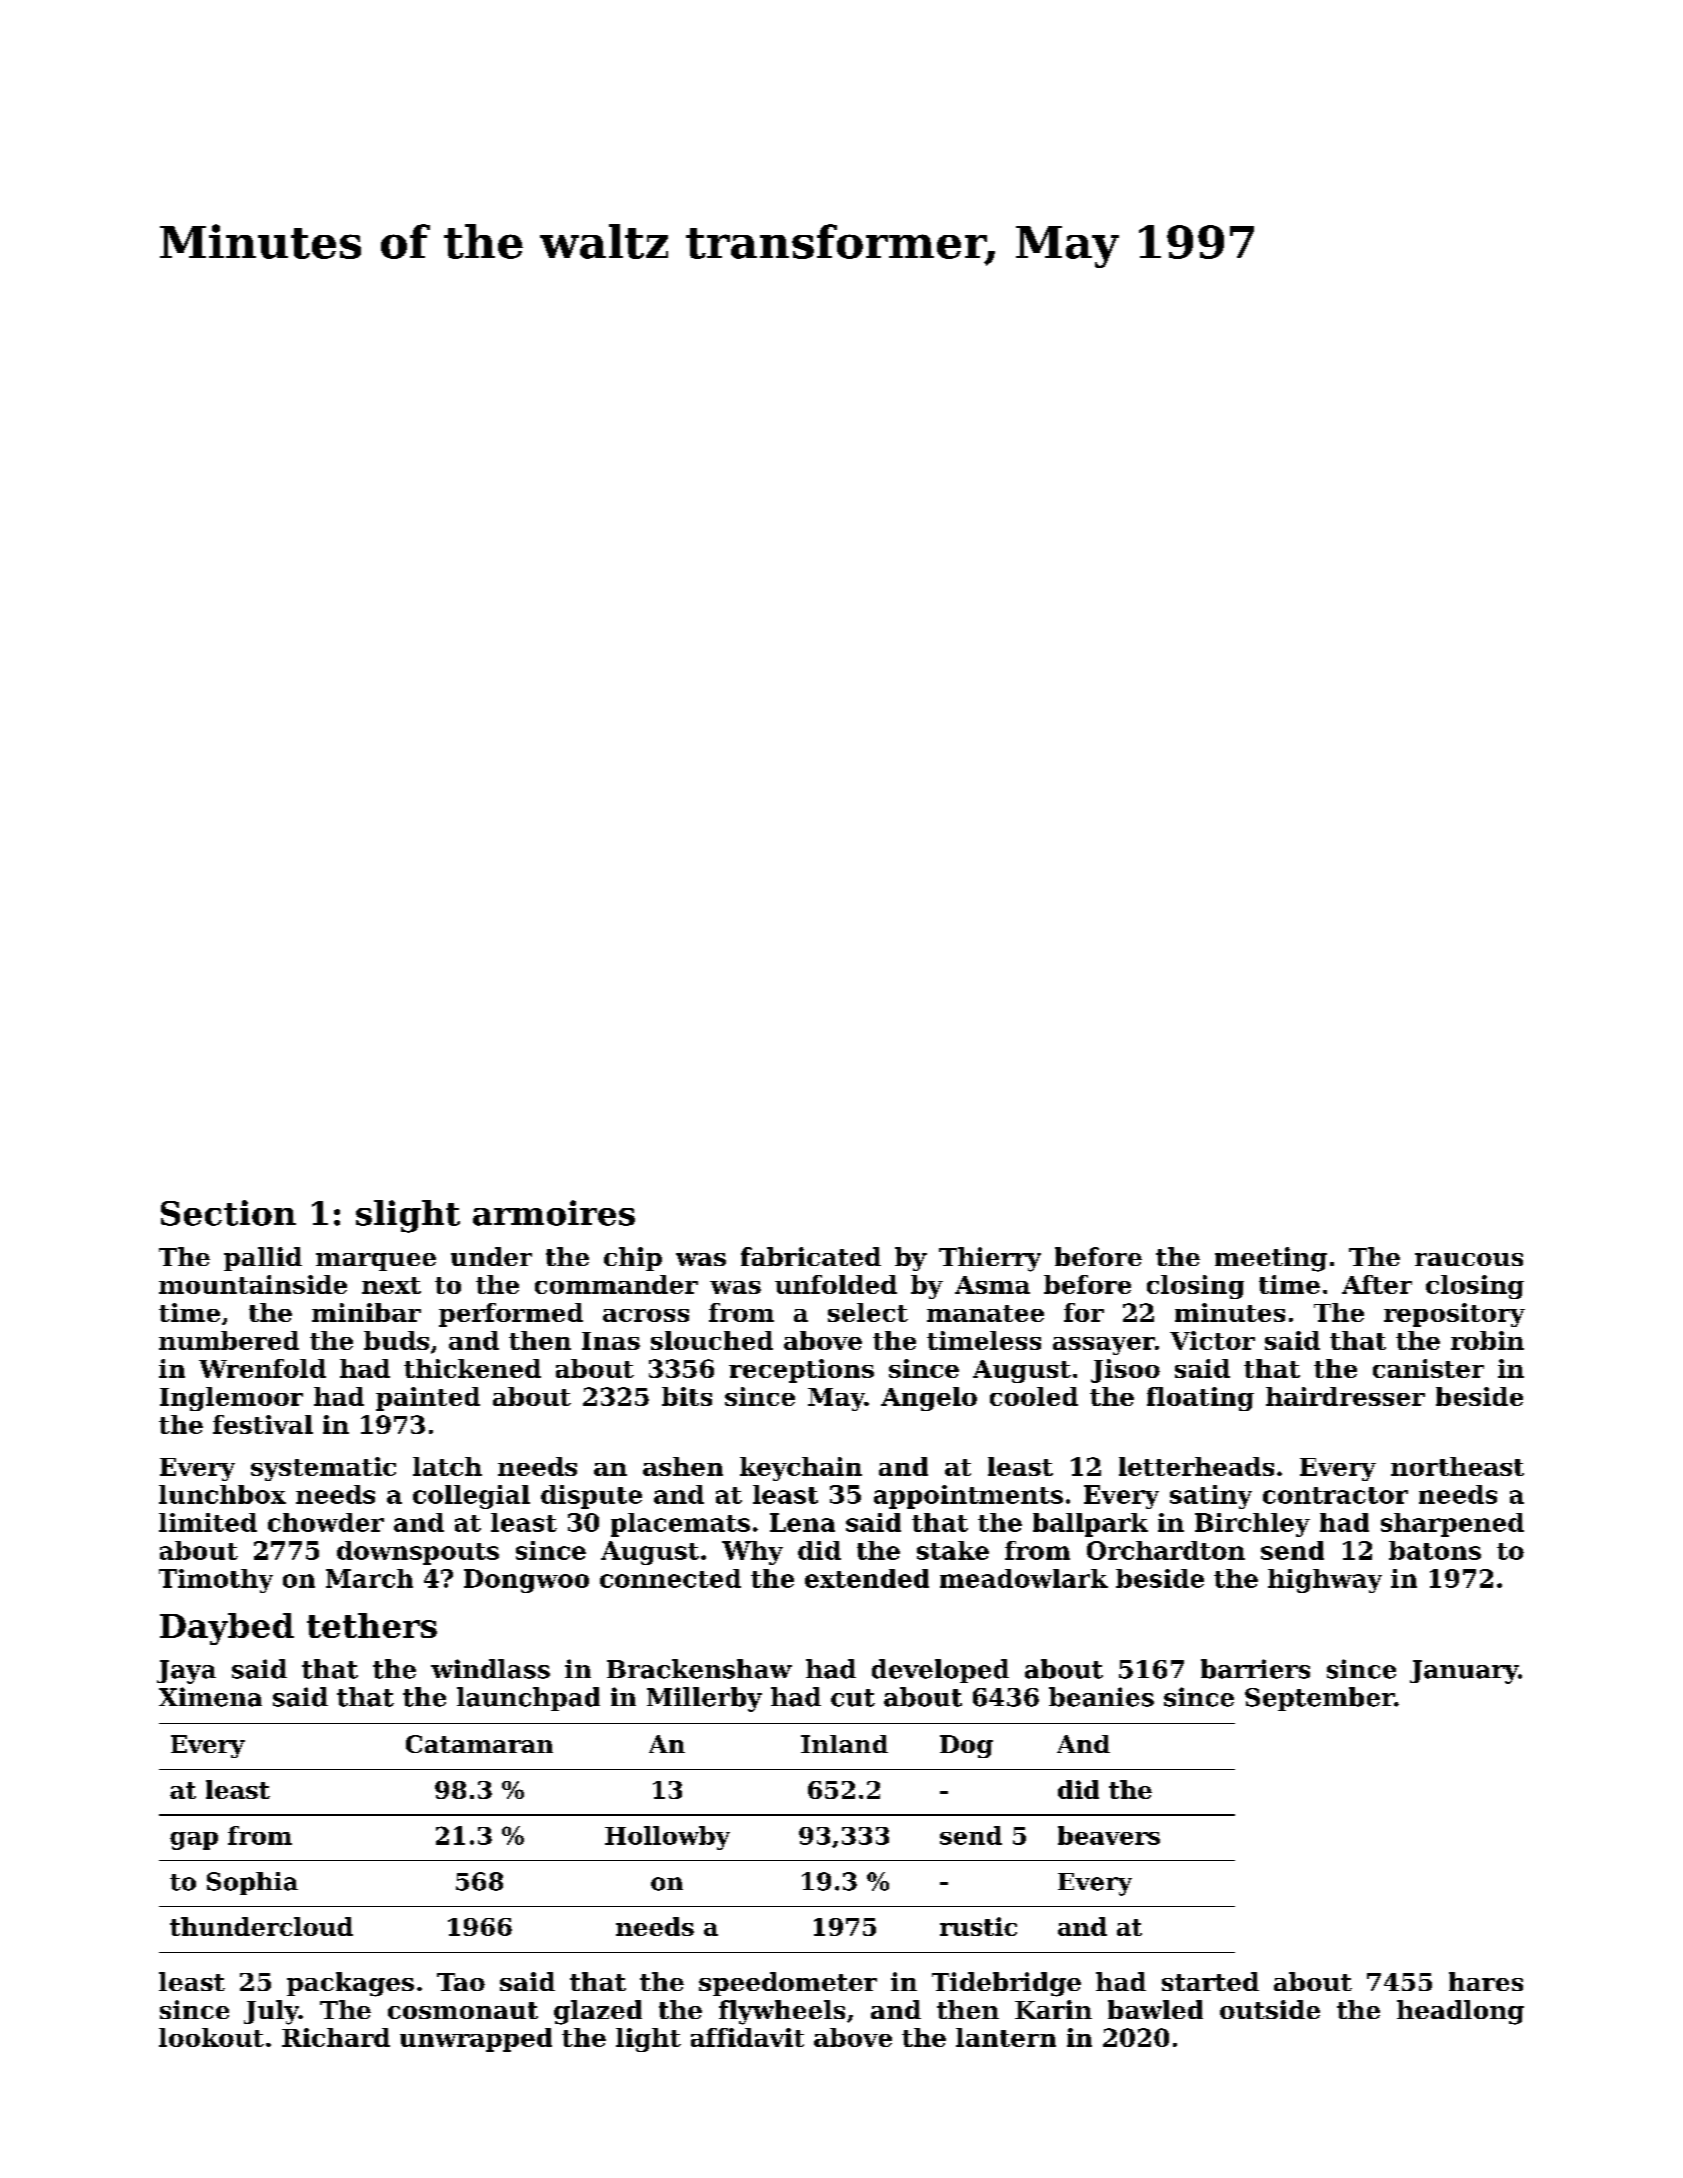 The height and width of the screenshot is (2178, 1683). I want to click on Hollowby, so click(667, 1838).
